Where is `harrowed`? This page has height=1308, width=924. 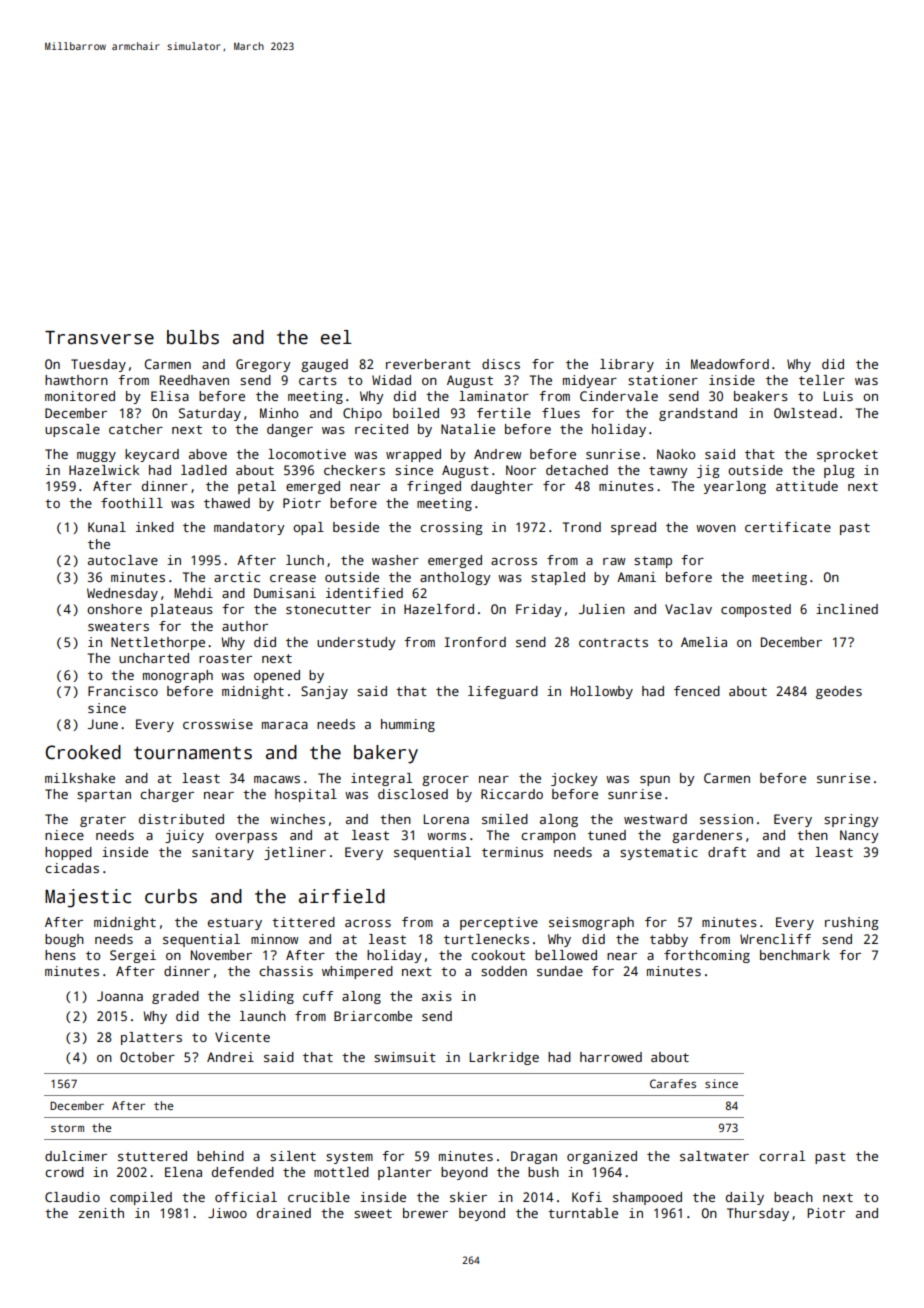 harrowed is located at coordinates (611, 1057).
